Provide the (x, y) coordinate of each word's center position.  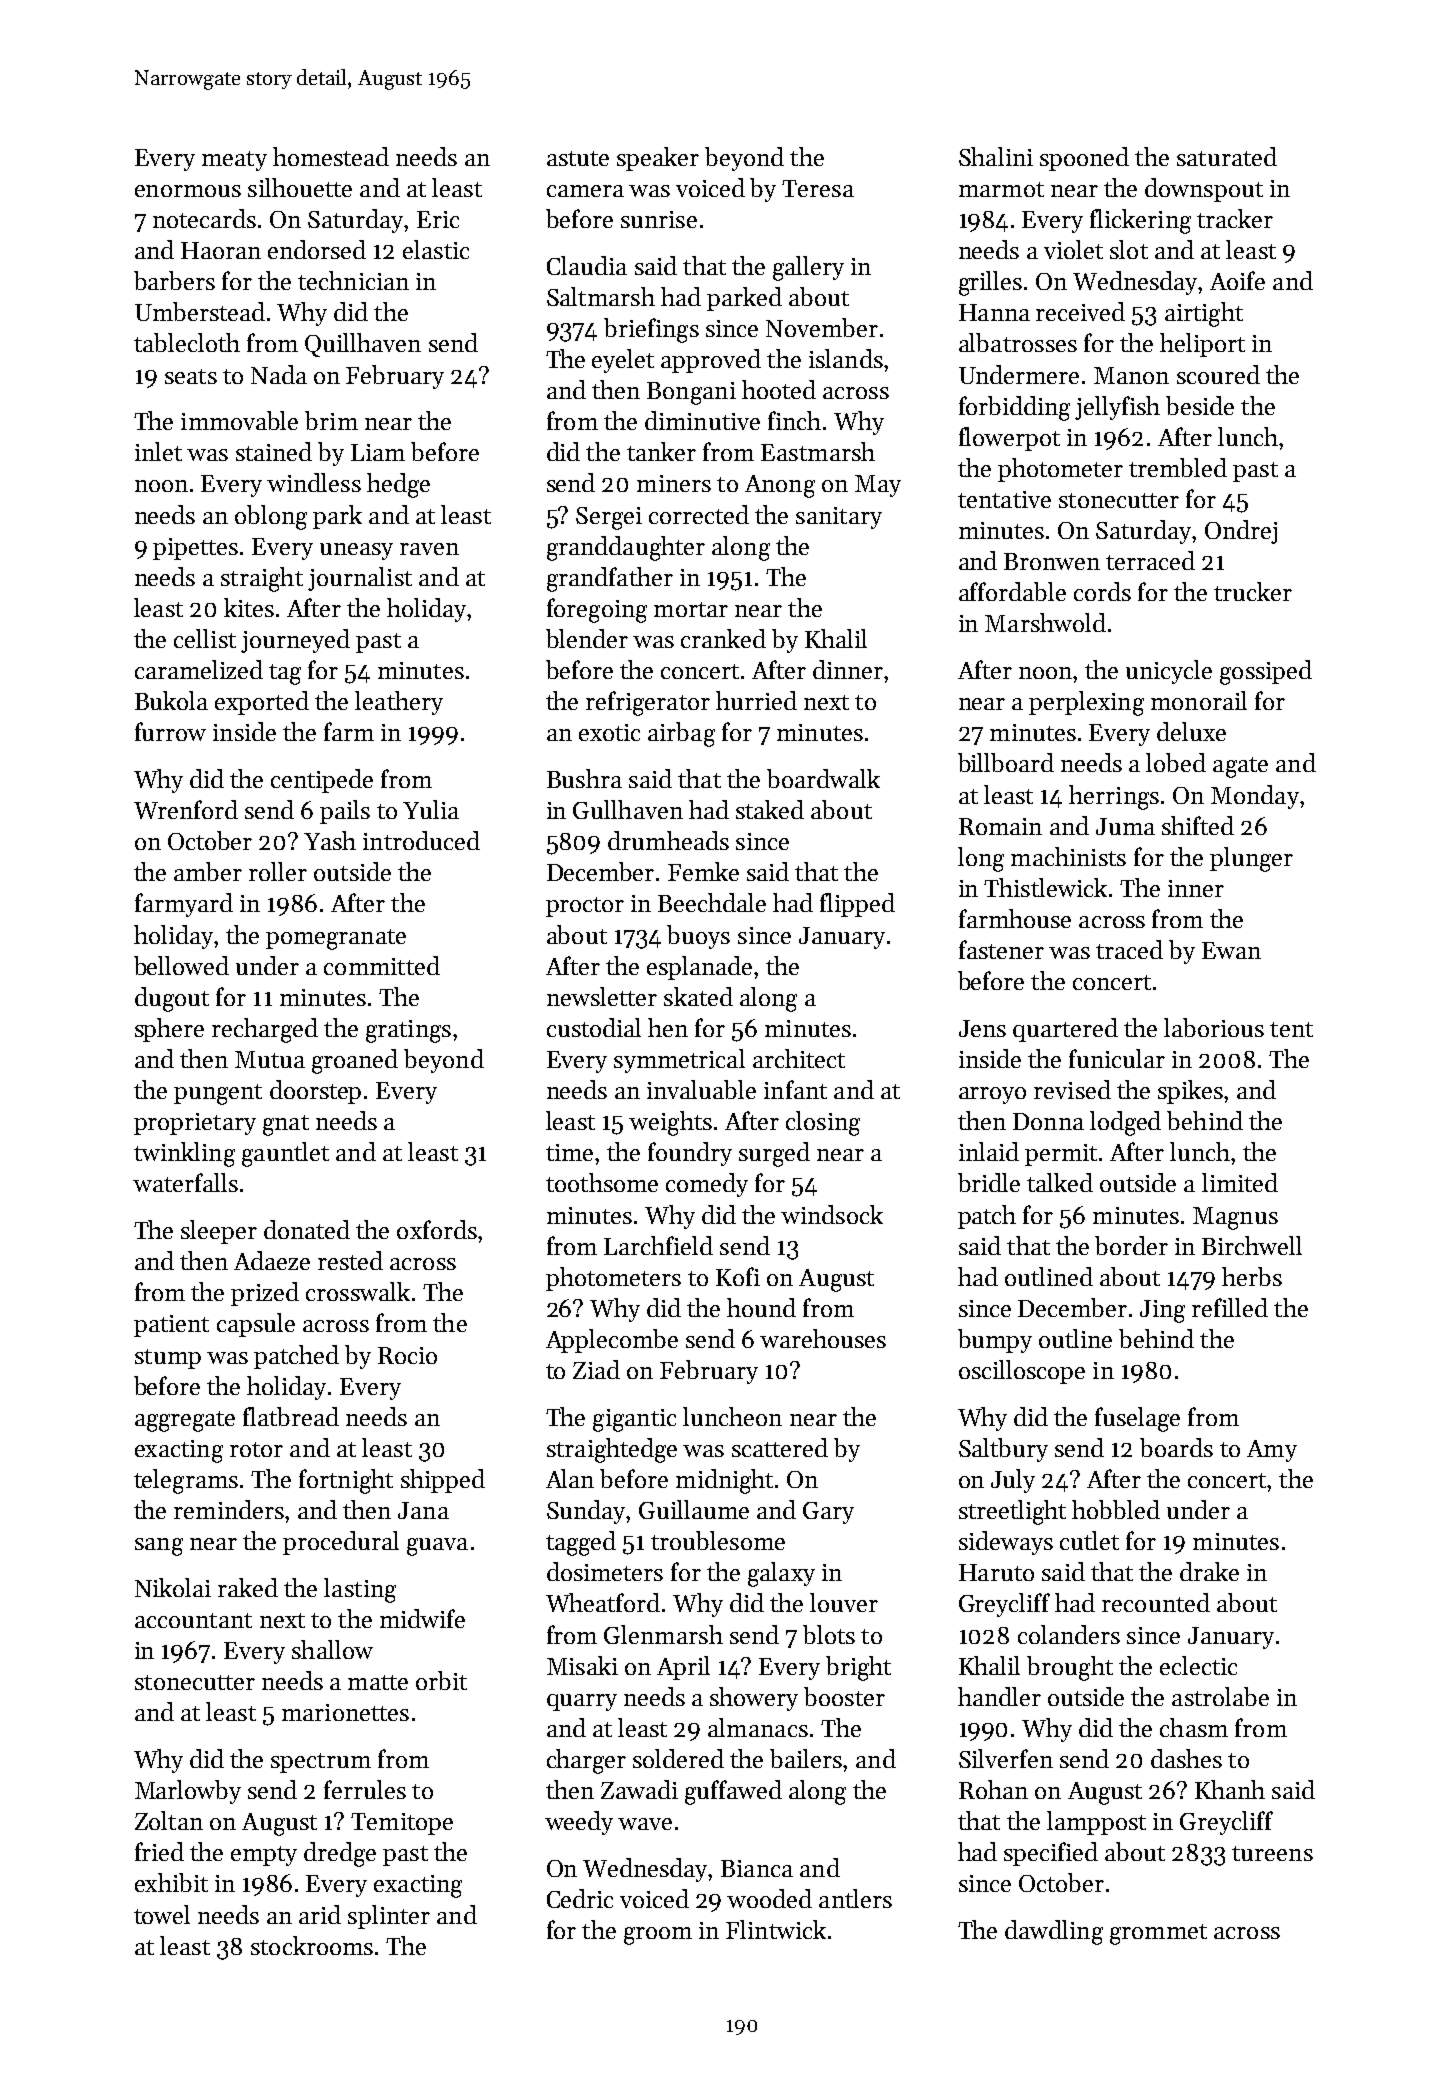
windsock (832, 1214)
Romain (1000, 826)
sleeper (219, 1232)
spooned (1084, 159)
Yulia (431, 809)
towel (162, 1914)
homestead (331, 156)
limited (1240, 1182)
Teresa (818, 188)
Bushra (584, 778)
